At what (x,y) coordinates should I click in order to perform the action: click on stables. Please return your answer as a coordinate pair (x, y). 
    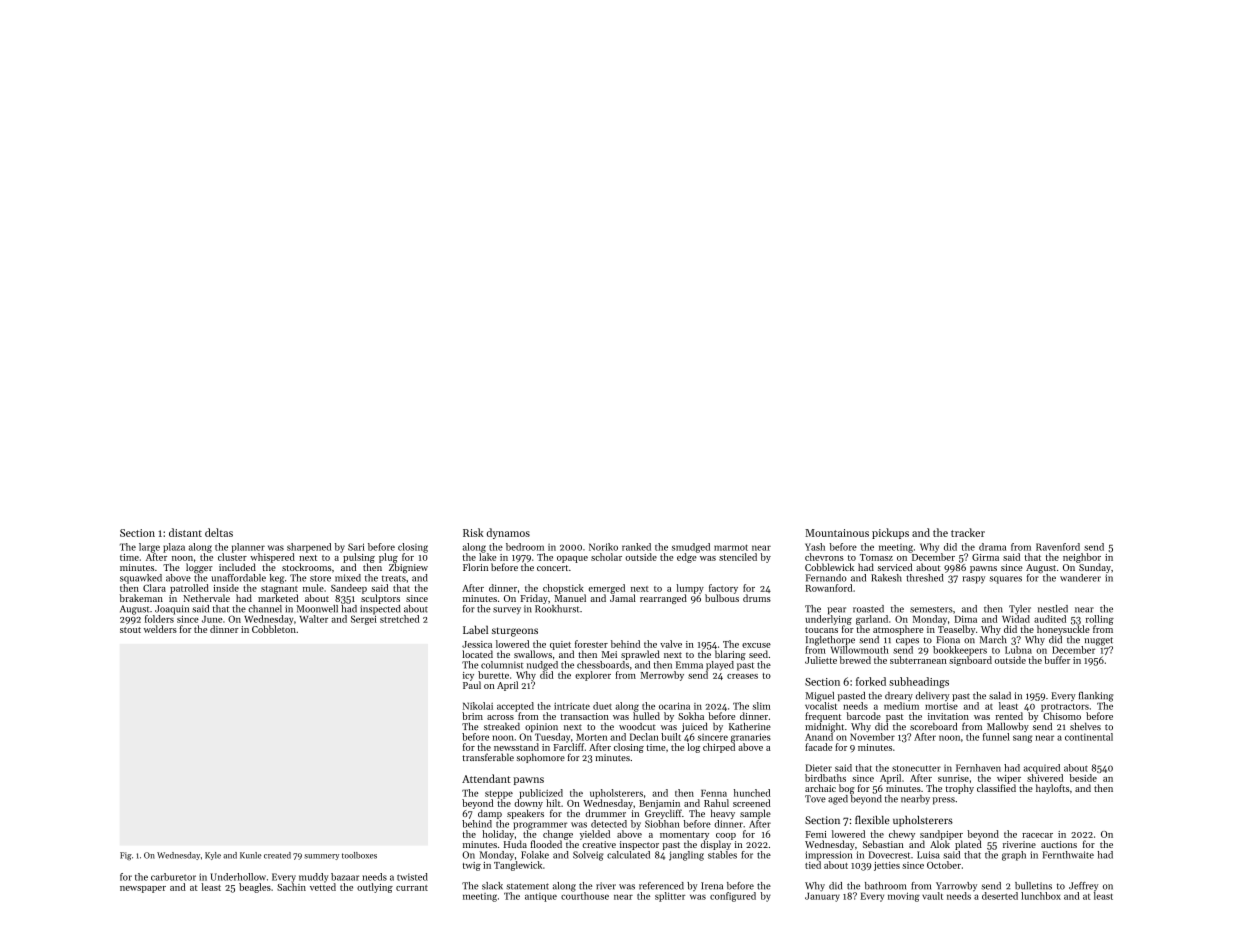
    Looking at the image, I should click on (722, 855).
